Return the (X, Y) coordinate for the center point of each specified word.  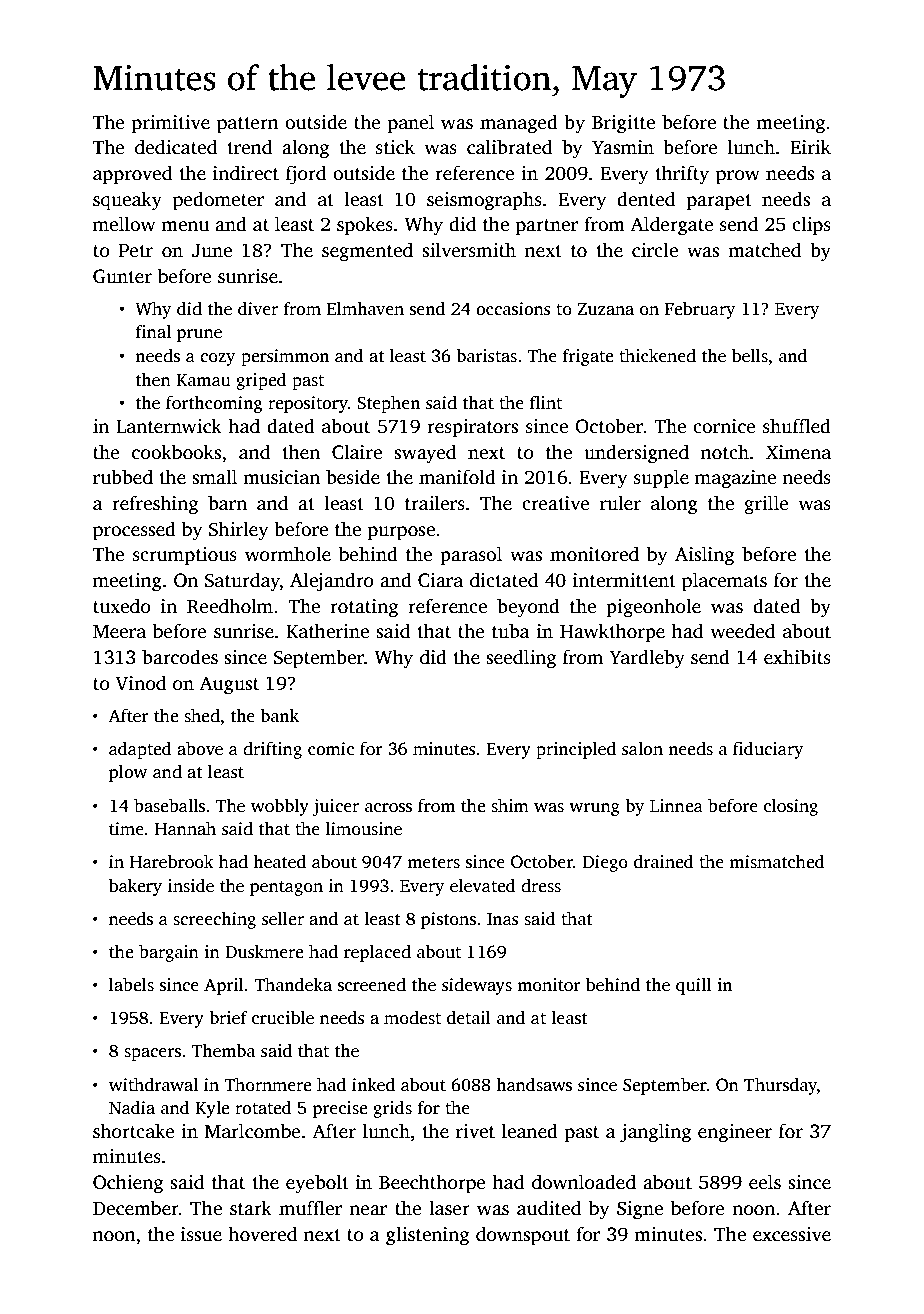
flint (546, 402)
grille (766, 505)
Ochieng (128, 1184)
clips (811, 226)
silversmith (469, 250)
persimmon (285, 357)
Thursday (780, 1086)
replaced (377, 953)
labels (131, 984)
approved (132, 175)
